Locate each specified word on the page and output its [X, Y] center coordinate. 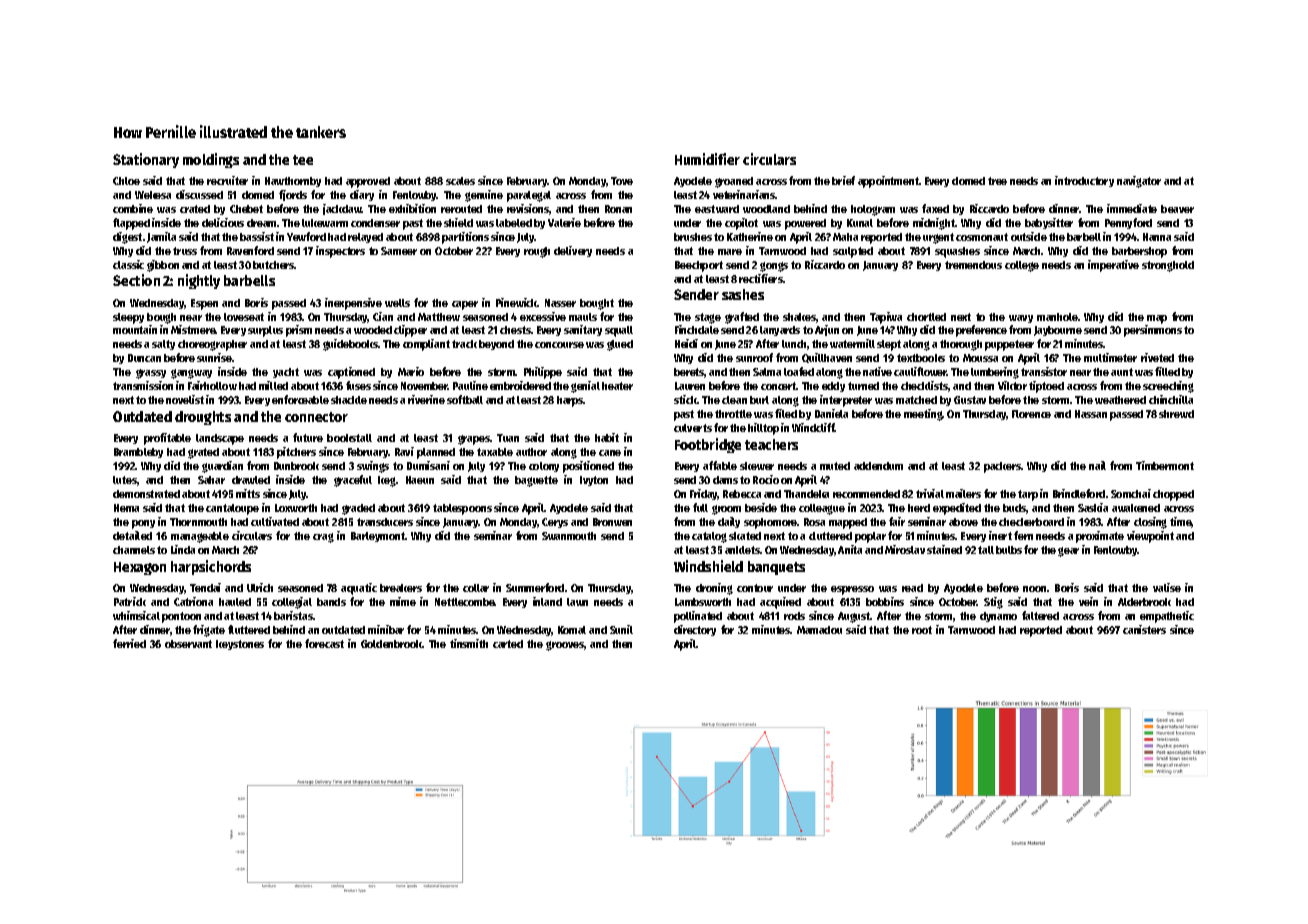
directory [695, 630]
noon [1034, 589]
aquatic [359, 589]
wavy [1021, 319]
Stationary [146, 160]
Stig [993, 603]
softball [465, 399]
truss [185, 251]
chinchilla [1171, 399]
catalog [709, 537]
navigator [1139, 182]
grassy [151, 374]
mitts [248, 493]
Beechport [699, 266]
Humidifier [707, 159]
